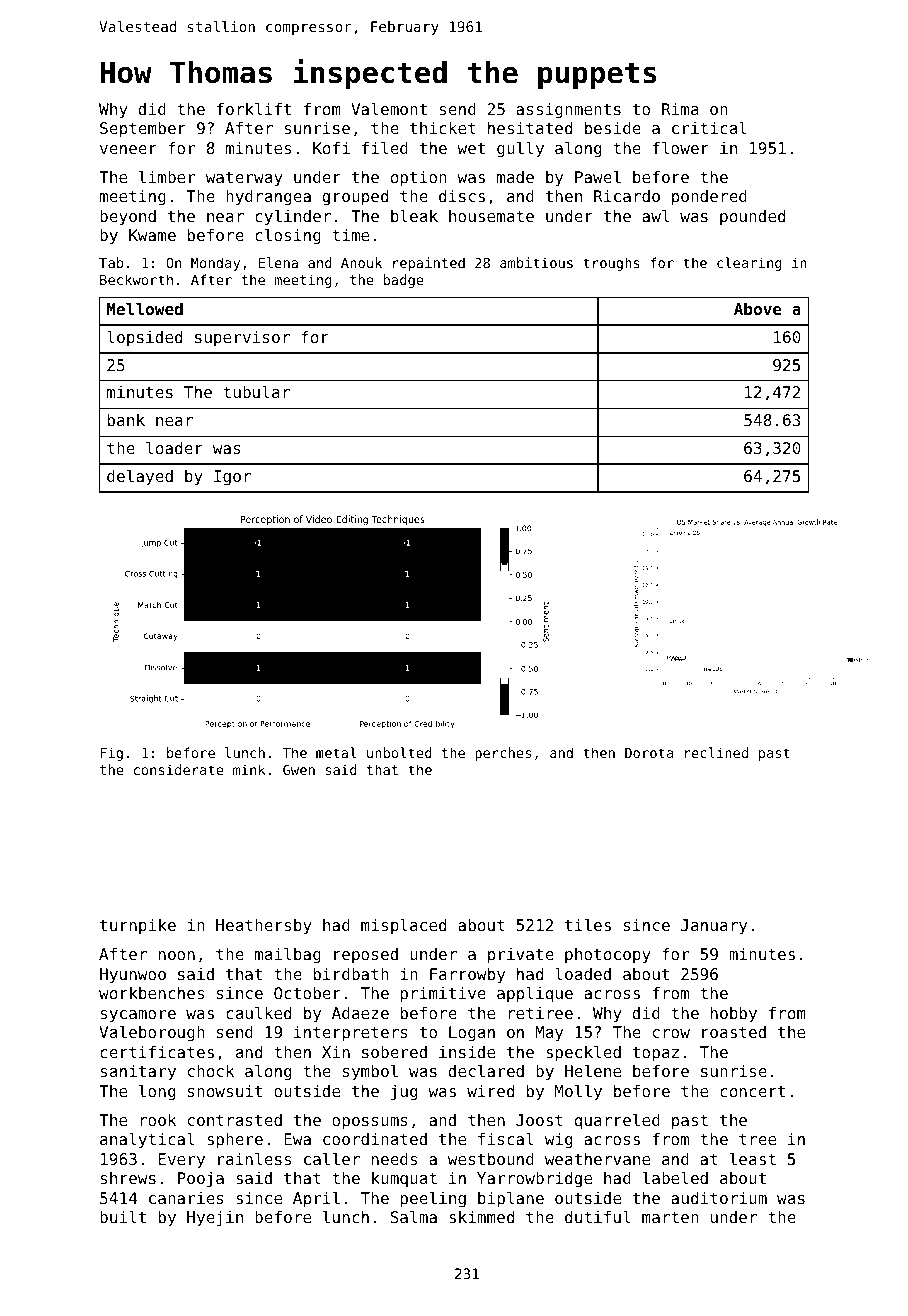 This screenshot has width=908, height=1316. Describe the element at coordinates (128, 1178) in the screenshot. I see `shrews` at that location.
